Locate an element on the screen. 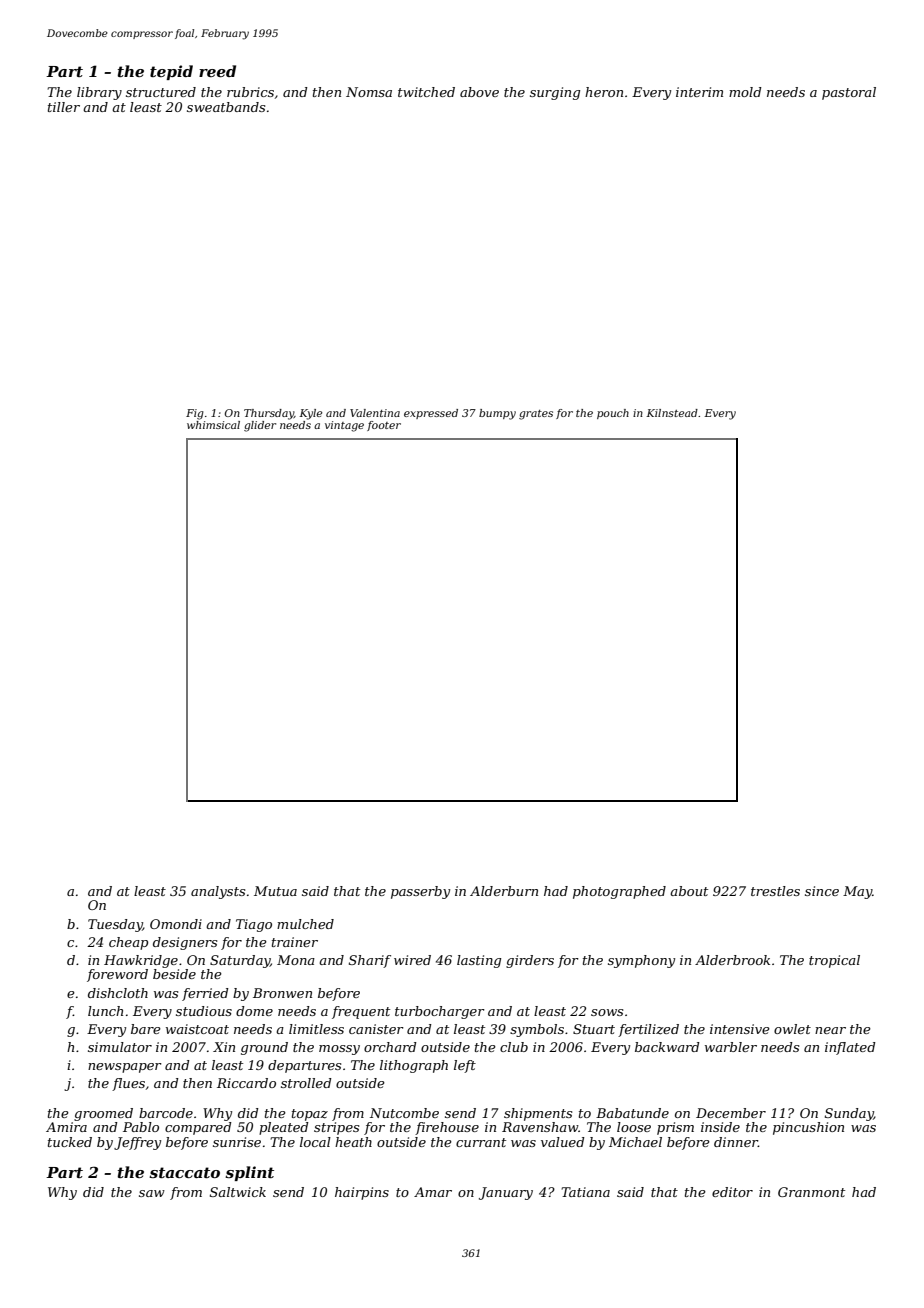 This screenshot has height=1308, width=924. firehouse is located at coordinates (447, 1128).
